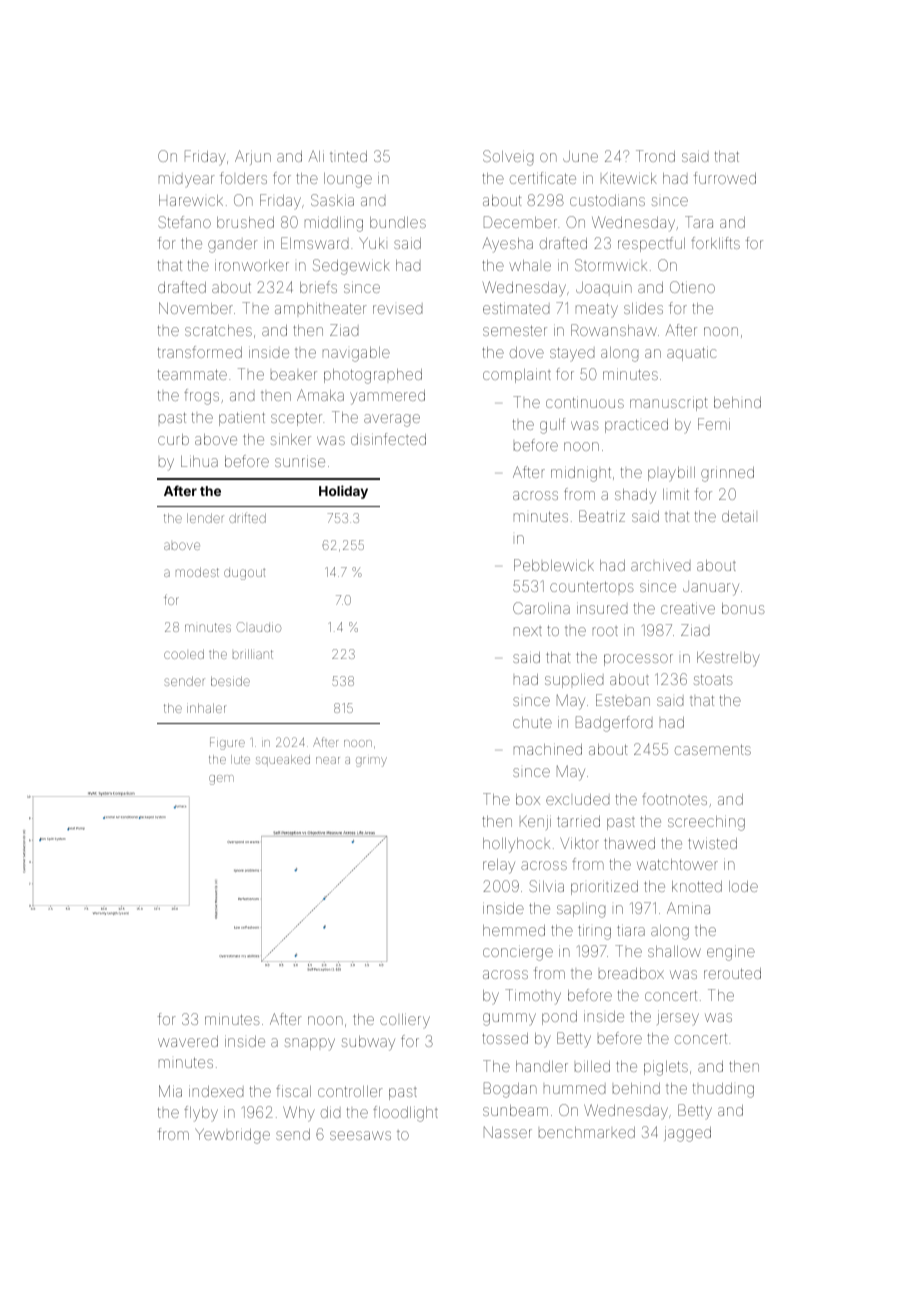 Image resolution: width=924 pixels, height=1311 pixels. What do you see at coordinates (216, 1091) in the image?
I see `indexed` at bounding box center [216, 1091].
